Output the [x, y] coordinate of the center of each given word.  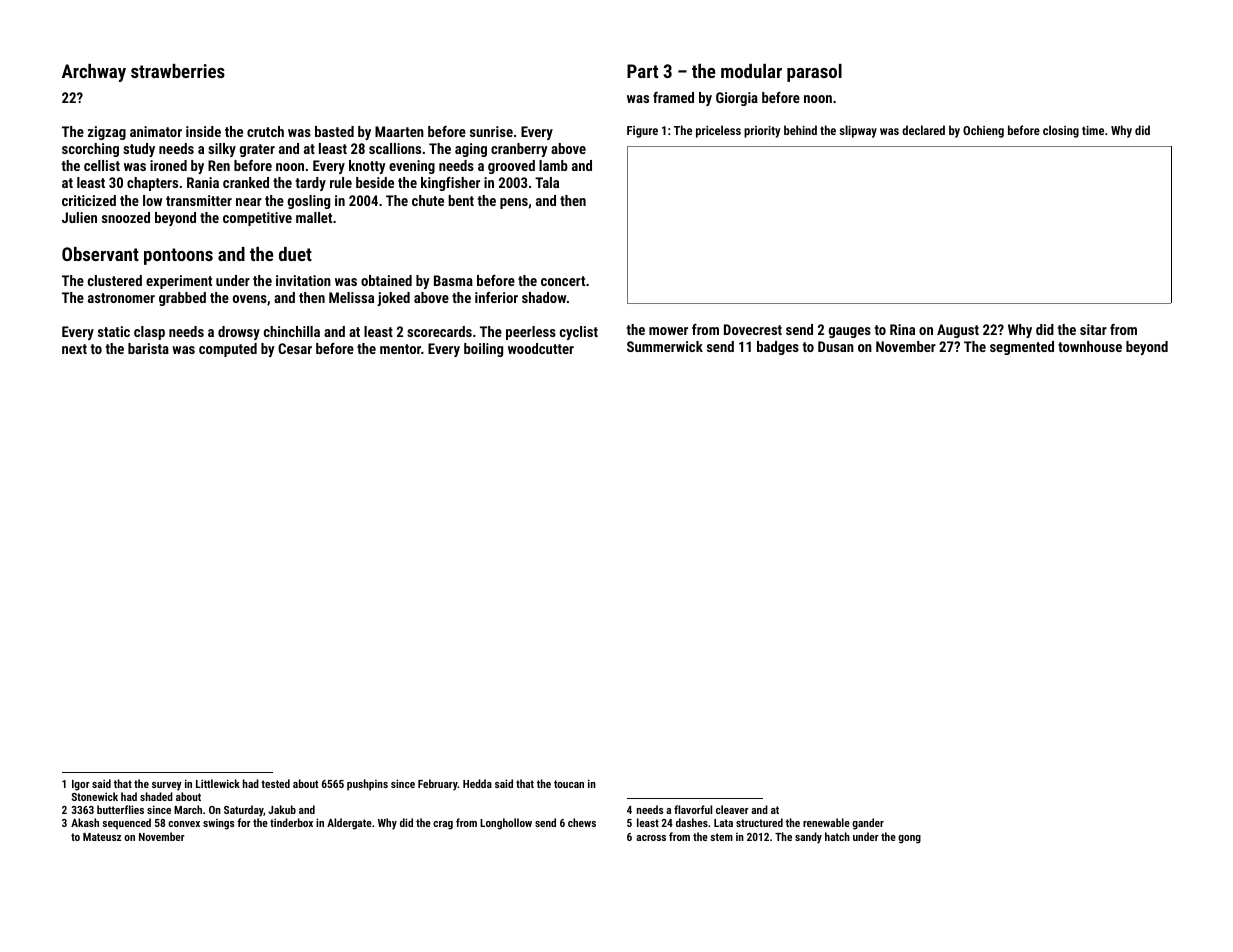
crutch [265, 131]
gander [868, 824]
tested [275, 783]
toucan [569, 784]
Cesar [295, 348]
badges [778, 348]
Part [642, 71]
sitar [1093, 329]
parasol [814, 73]
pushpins [367, 785]
